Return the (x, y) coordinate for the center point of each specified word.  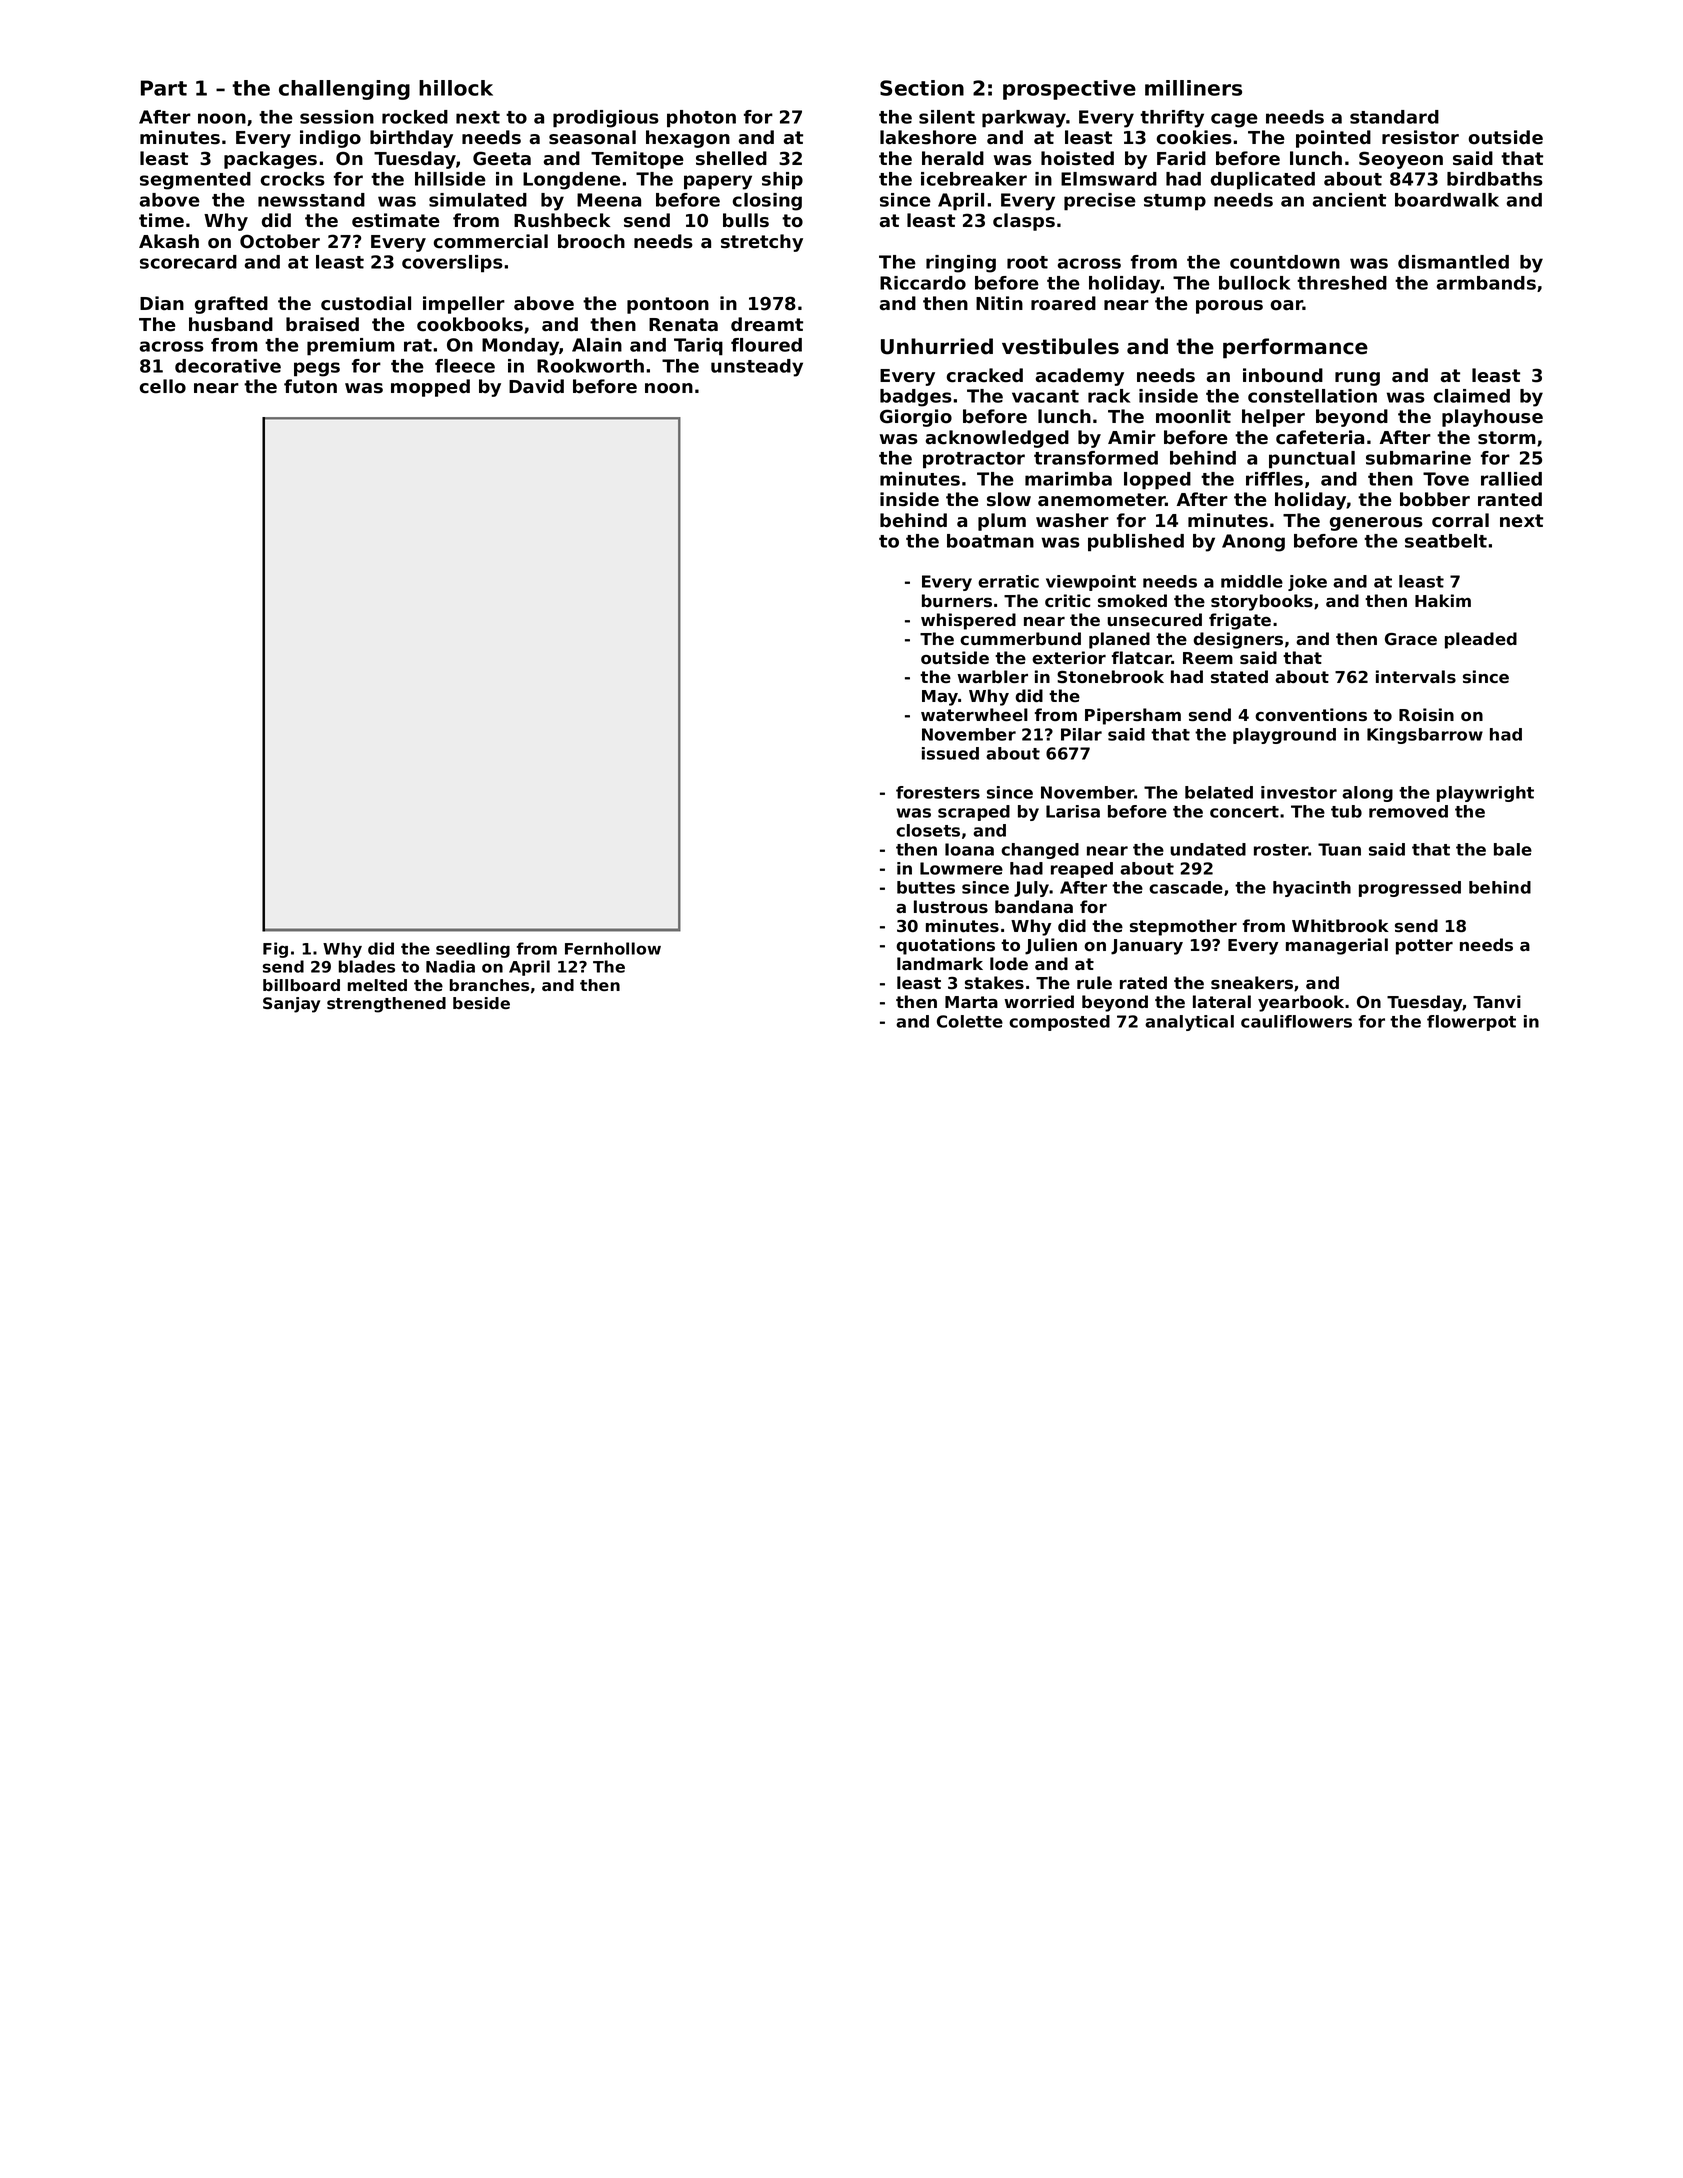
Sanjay (291, 1005)
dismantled (1453, 262)
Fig (275, 950)
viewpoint (1091, 583)
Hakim (1443, 601)
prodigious (606, 119)
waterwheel (974, 715)
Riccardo (923, 283)
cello (163, 386)
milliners (1193, 88)
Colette (970, 1021)
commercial (491, 241)
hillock (456, 88)
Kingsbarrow (1425, 736)
